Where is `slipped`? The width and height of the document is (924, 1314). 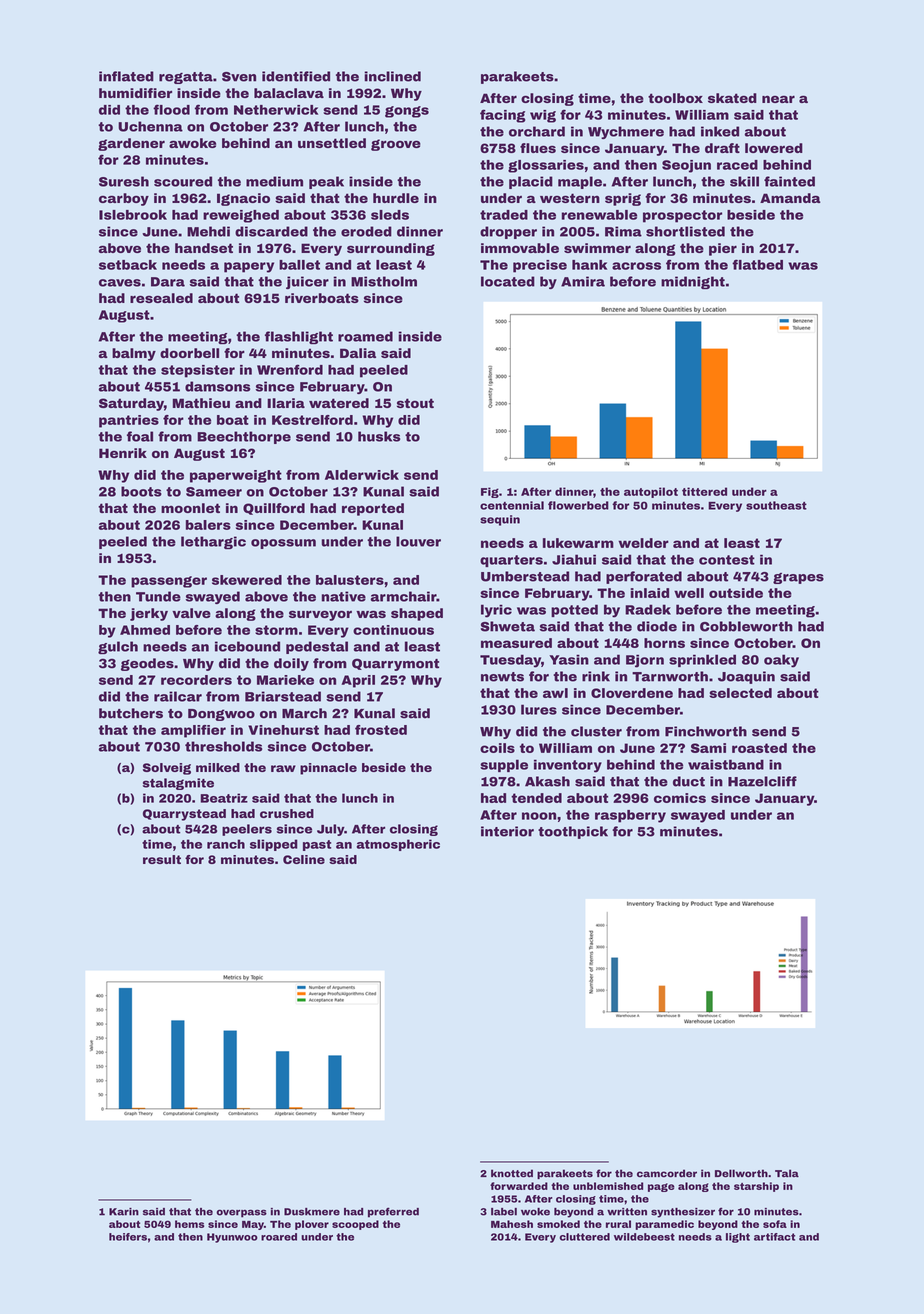 slipped is located at coordinates (274, 845).
